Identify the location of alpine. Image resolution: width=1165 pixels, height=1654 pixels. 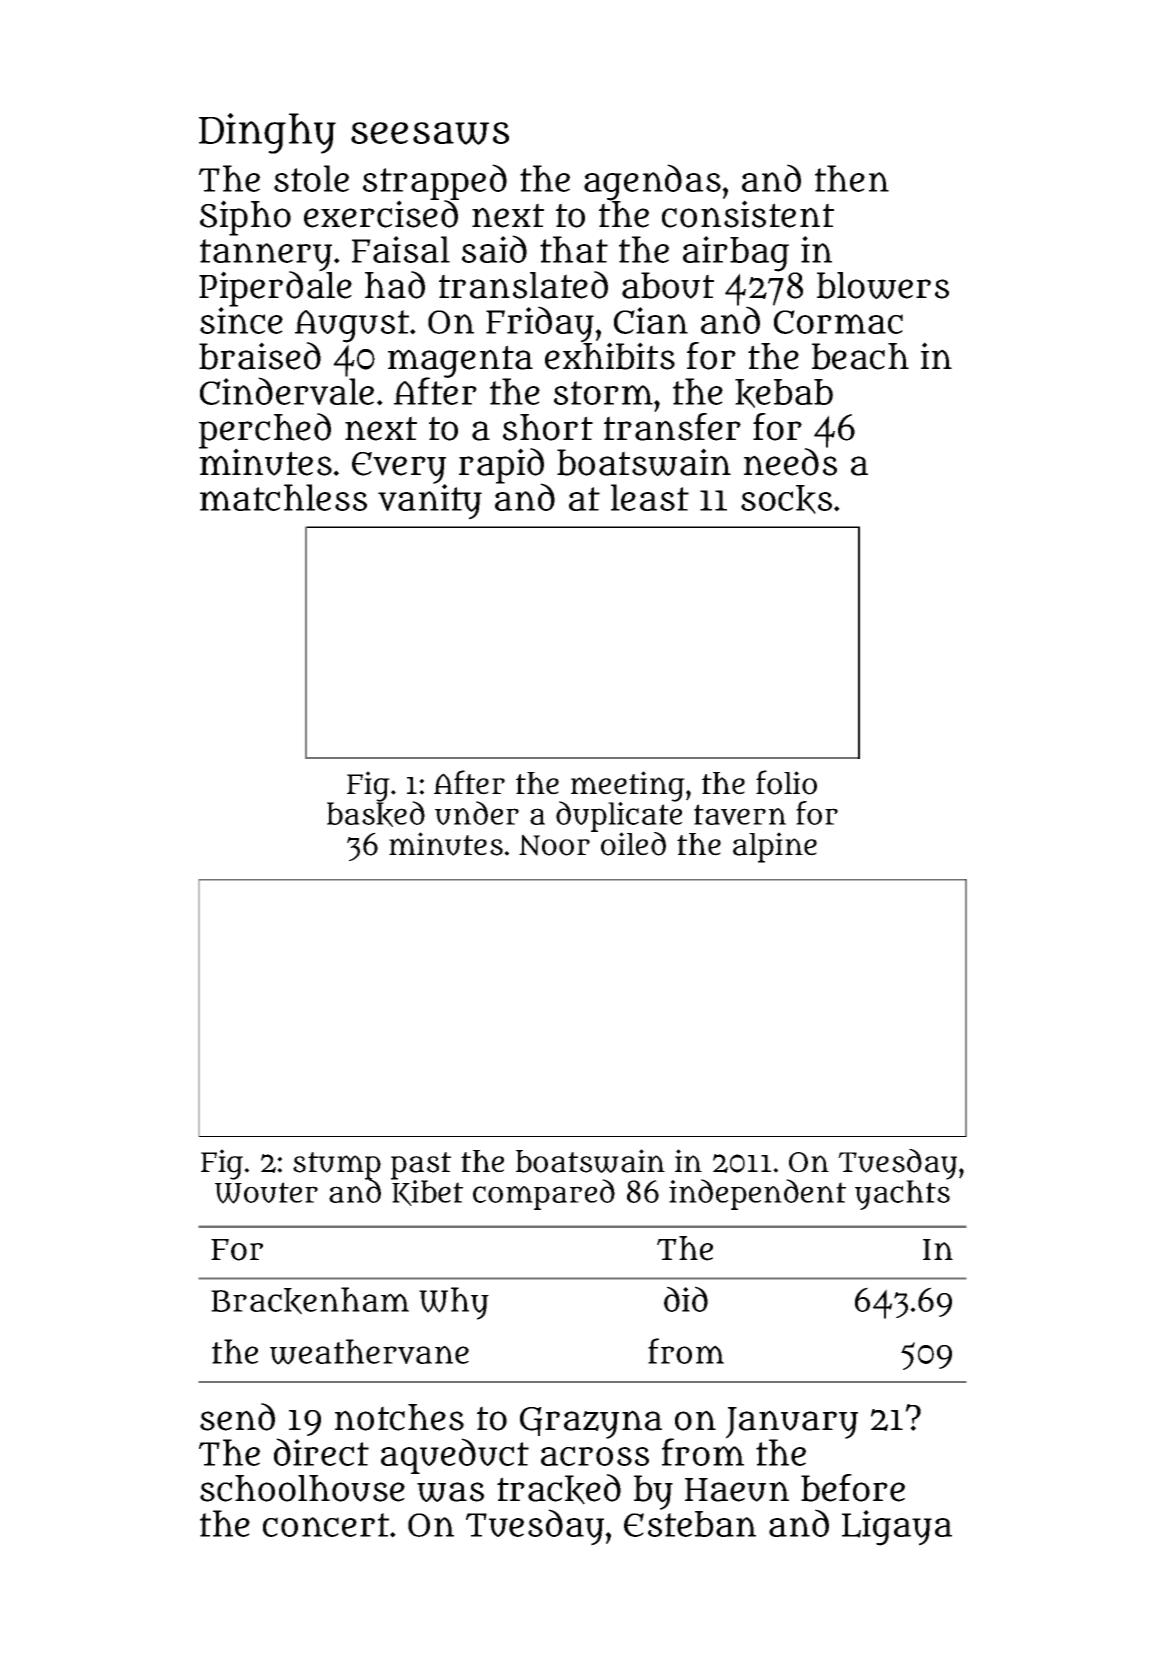
(775, 847).
